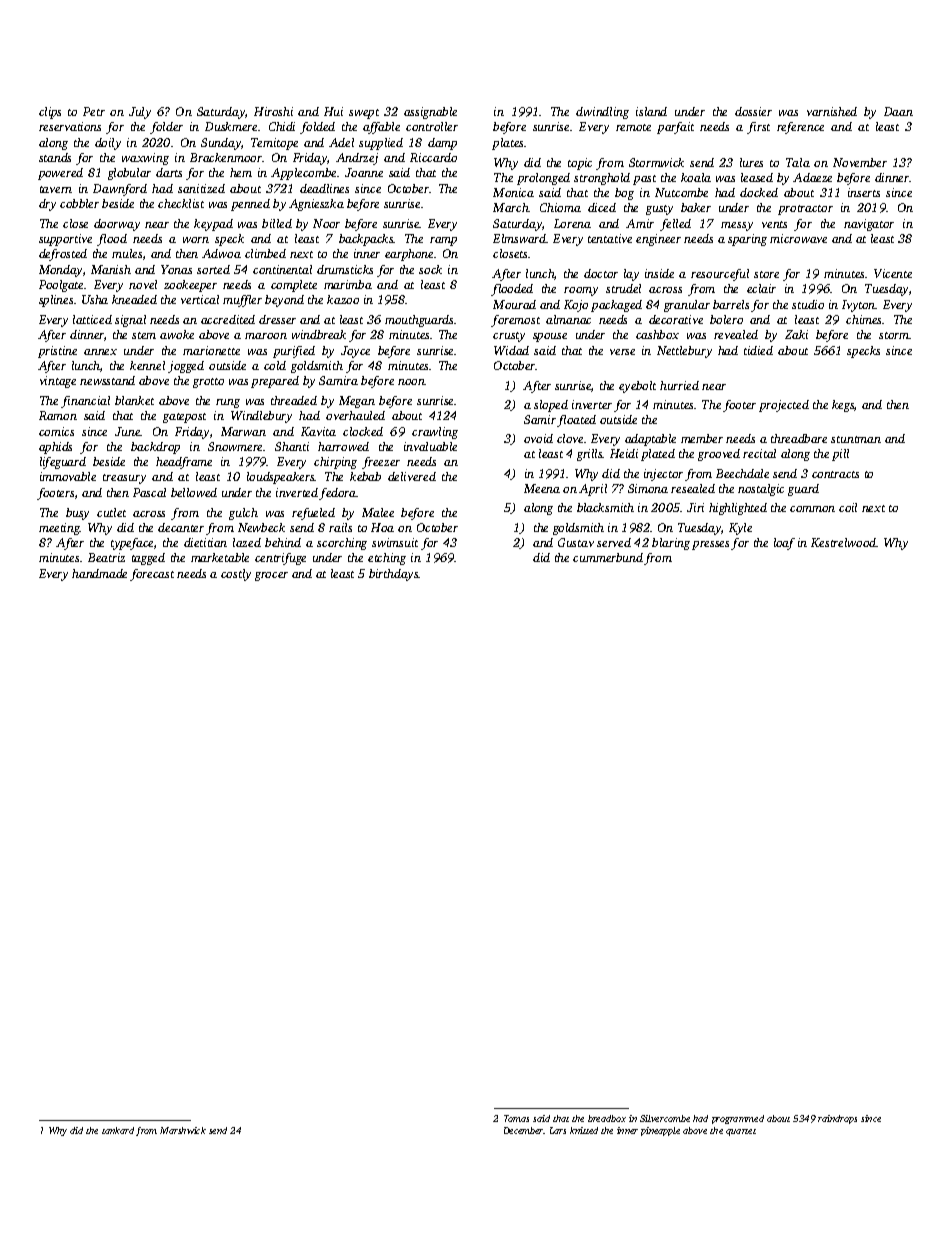 The width and height of the screenshot is (952, 1233). I want to click on handmade, so click(99, 573).
